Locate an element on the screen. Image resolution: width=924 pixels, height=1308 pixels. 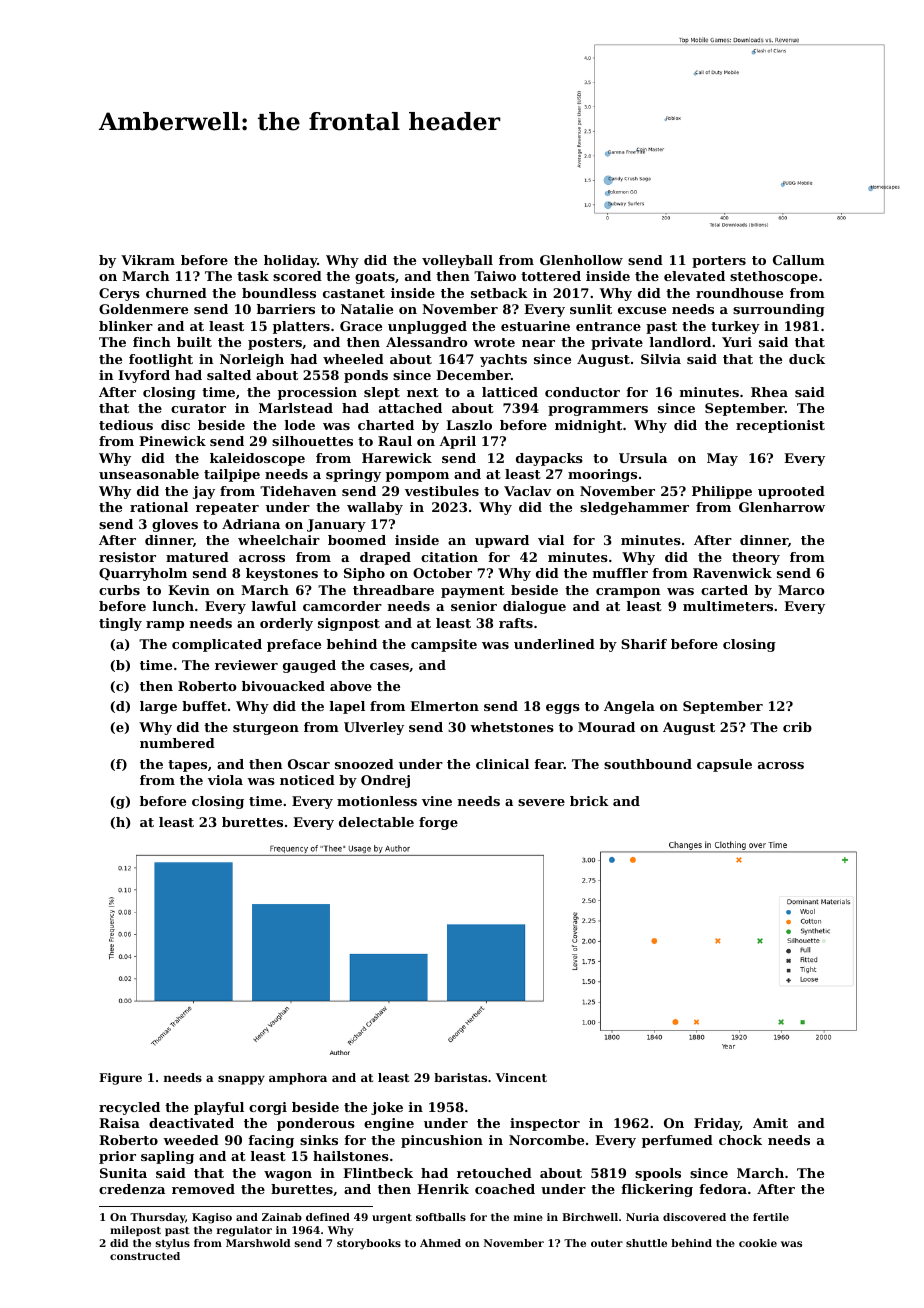
Ahmed is located at coordinates (440, 1243).
